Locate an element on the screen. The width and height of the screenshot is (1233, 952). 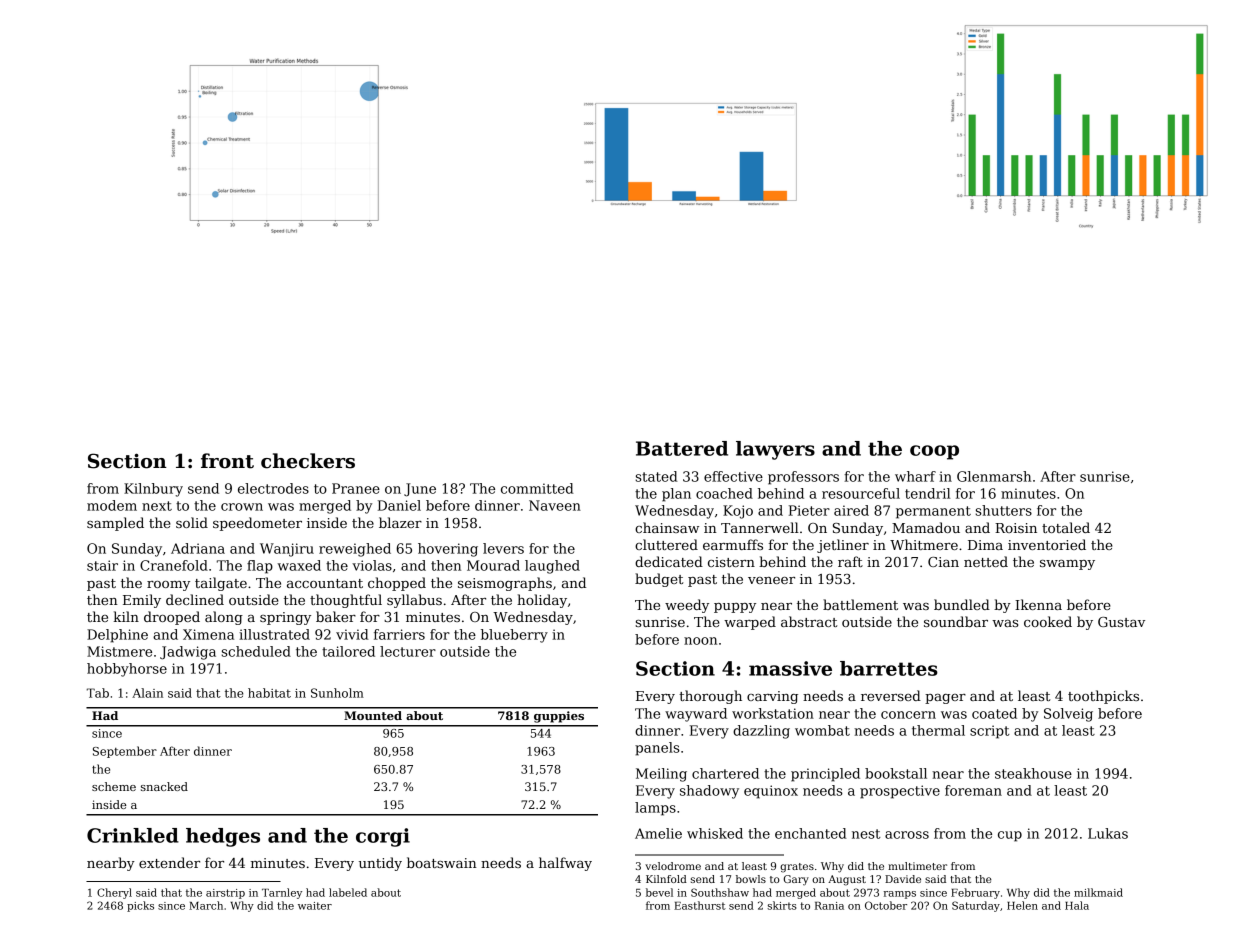
checkers is located at coordinates (308, 461).
